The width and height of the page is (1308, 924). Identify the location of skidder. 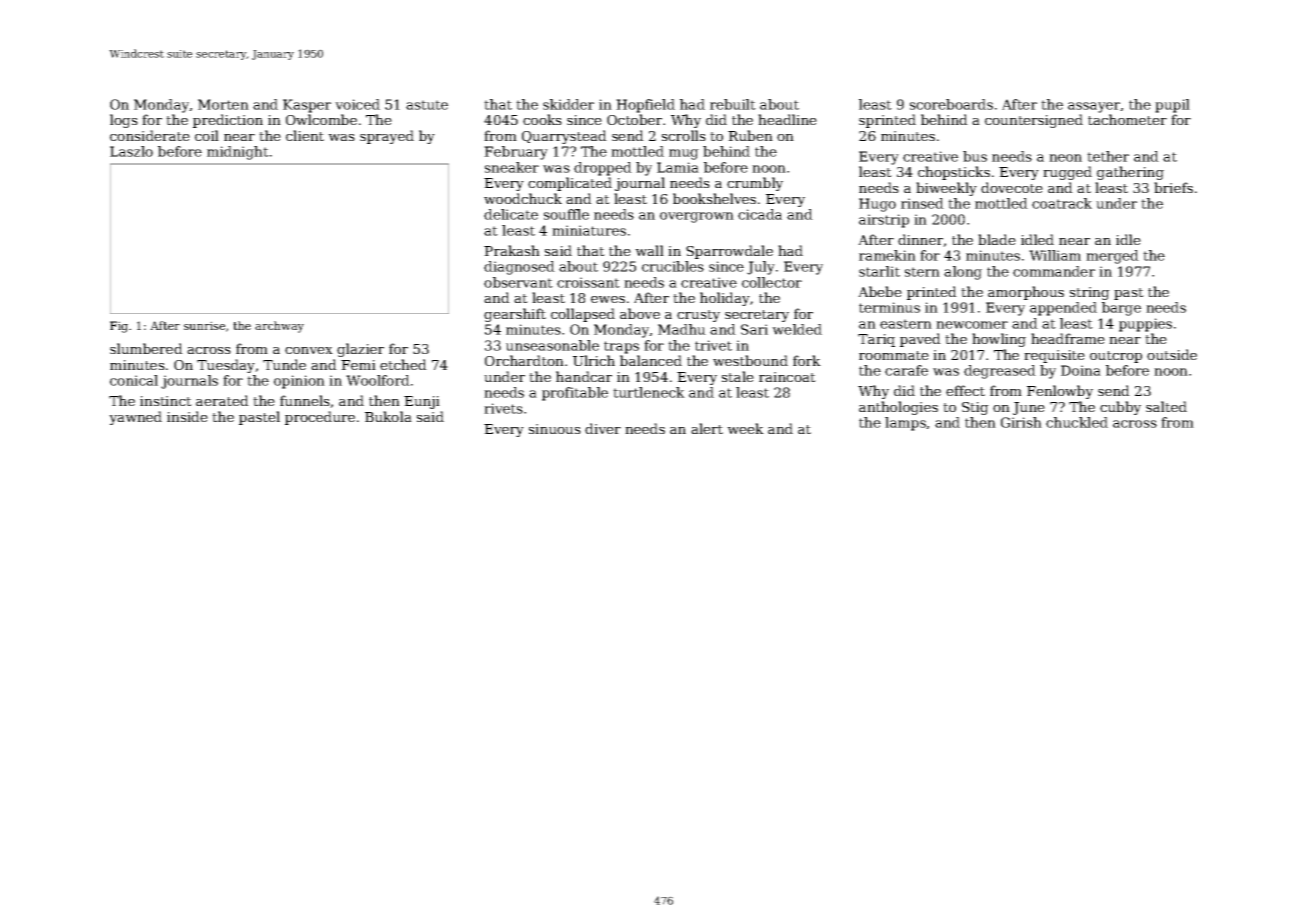
(568, 104).
